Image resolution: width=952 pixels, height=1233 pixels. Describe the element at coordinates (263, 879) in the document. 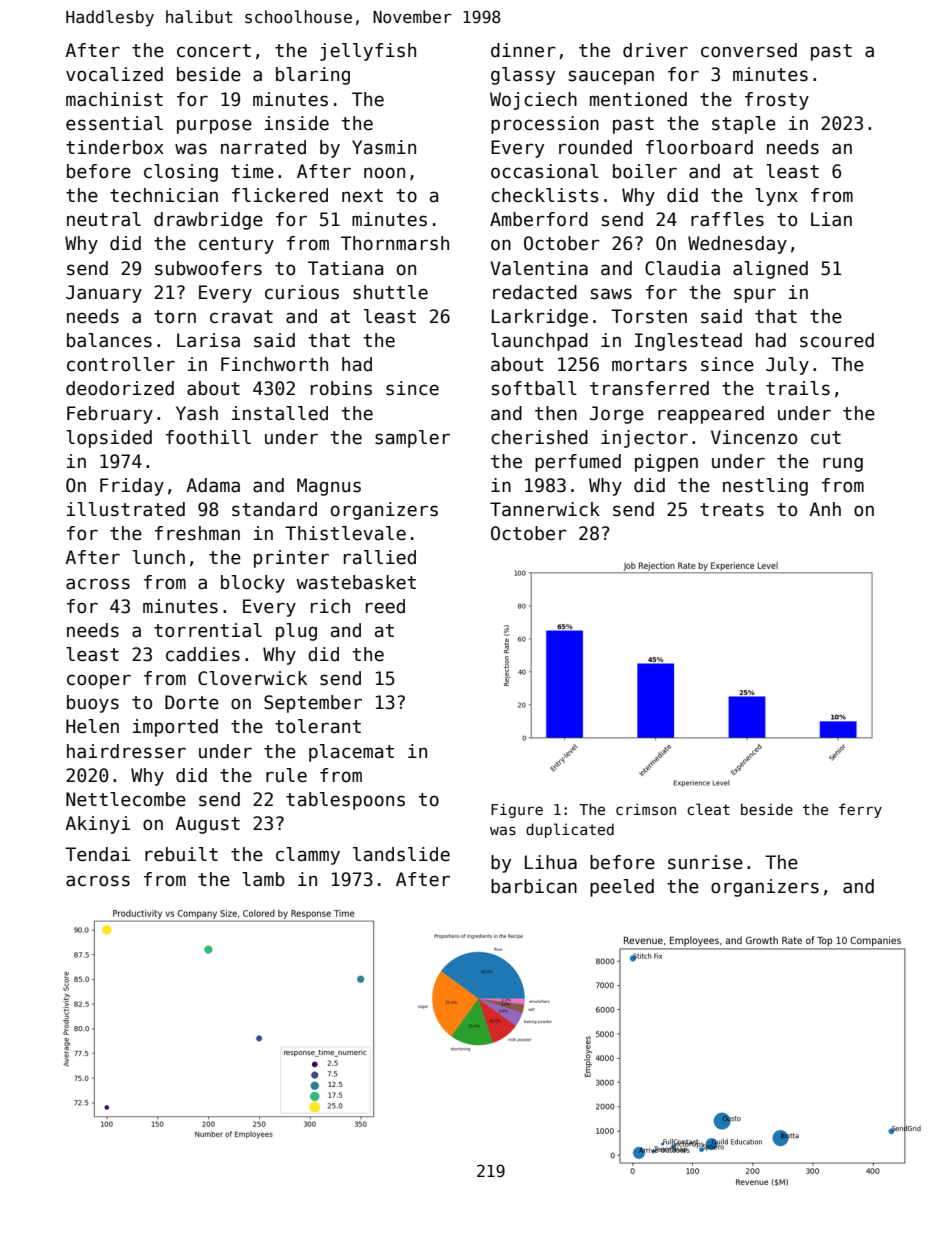

I see `lamb` at that location.
